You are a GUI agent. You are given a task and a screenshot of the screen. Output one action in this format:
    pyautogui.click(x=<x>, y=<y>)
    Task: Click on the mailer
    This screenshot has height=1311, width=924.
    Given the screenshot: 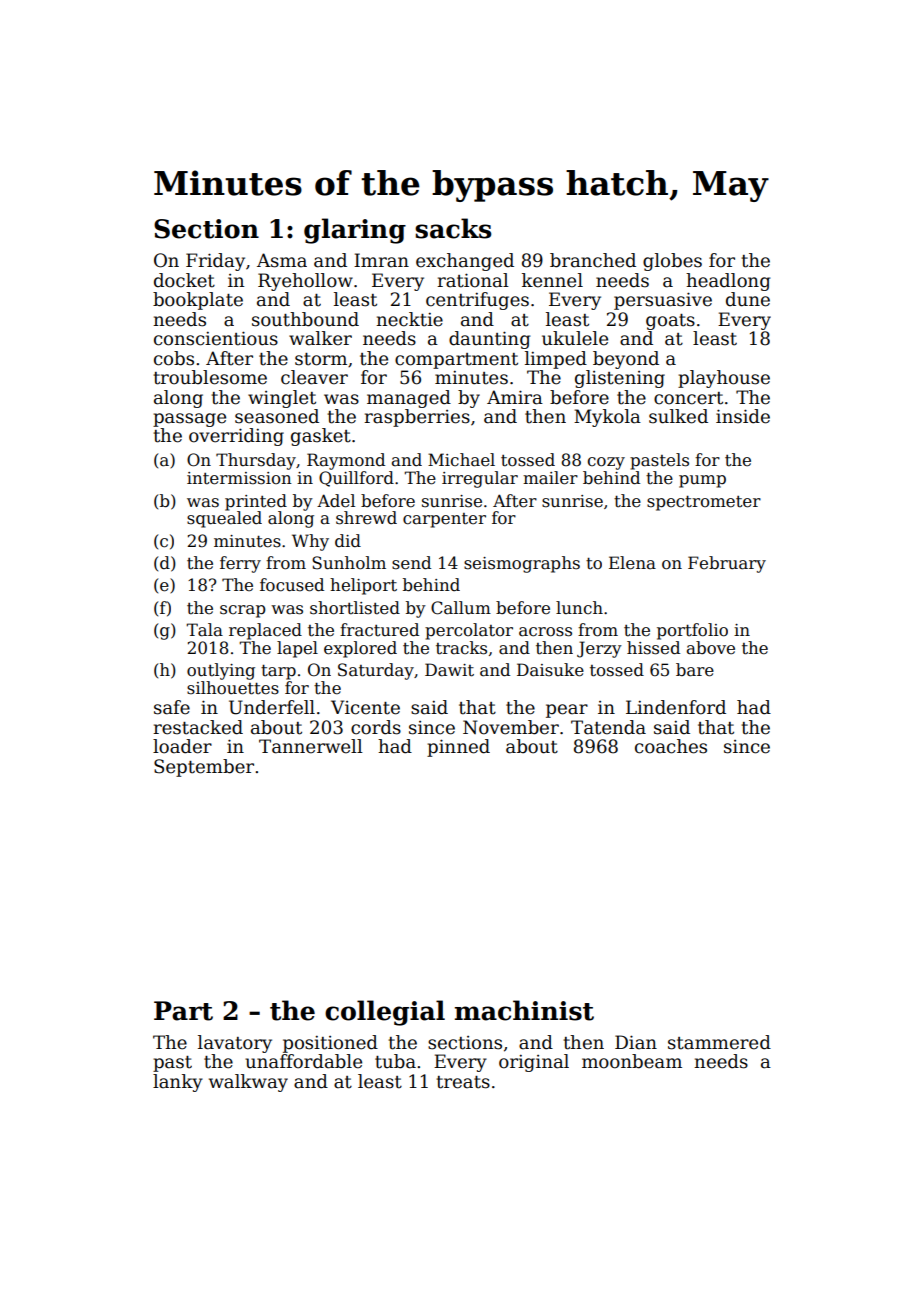 What is the action you would take?
    pyautogui.click(x=550, y=478)
